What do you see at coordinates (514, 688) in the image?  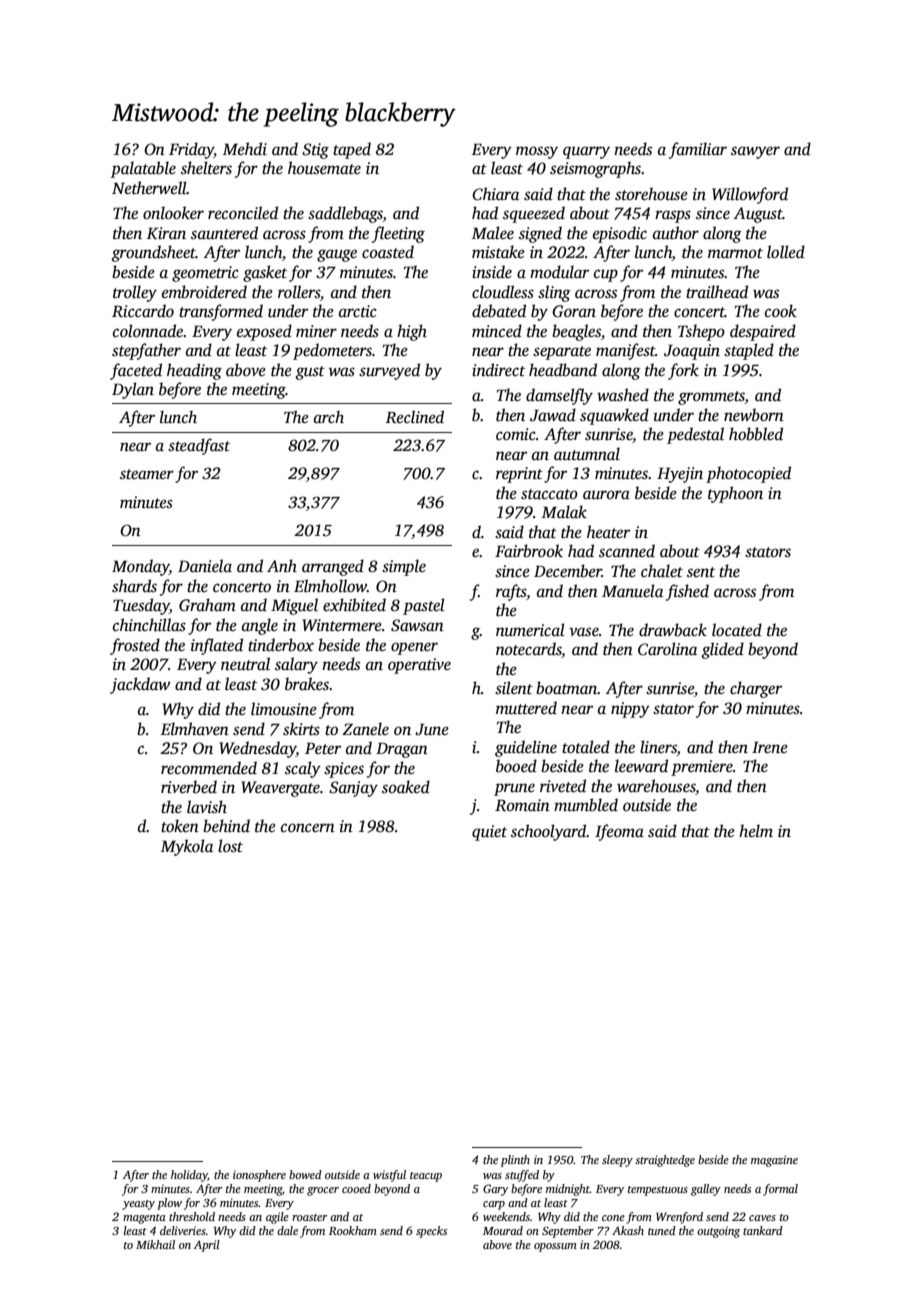 I see `silent` at bounding box center [514, 688].
